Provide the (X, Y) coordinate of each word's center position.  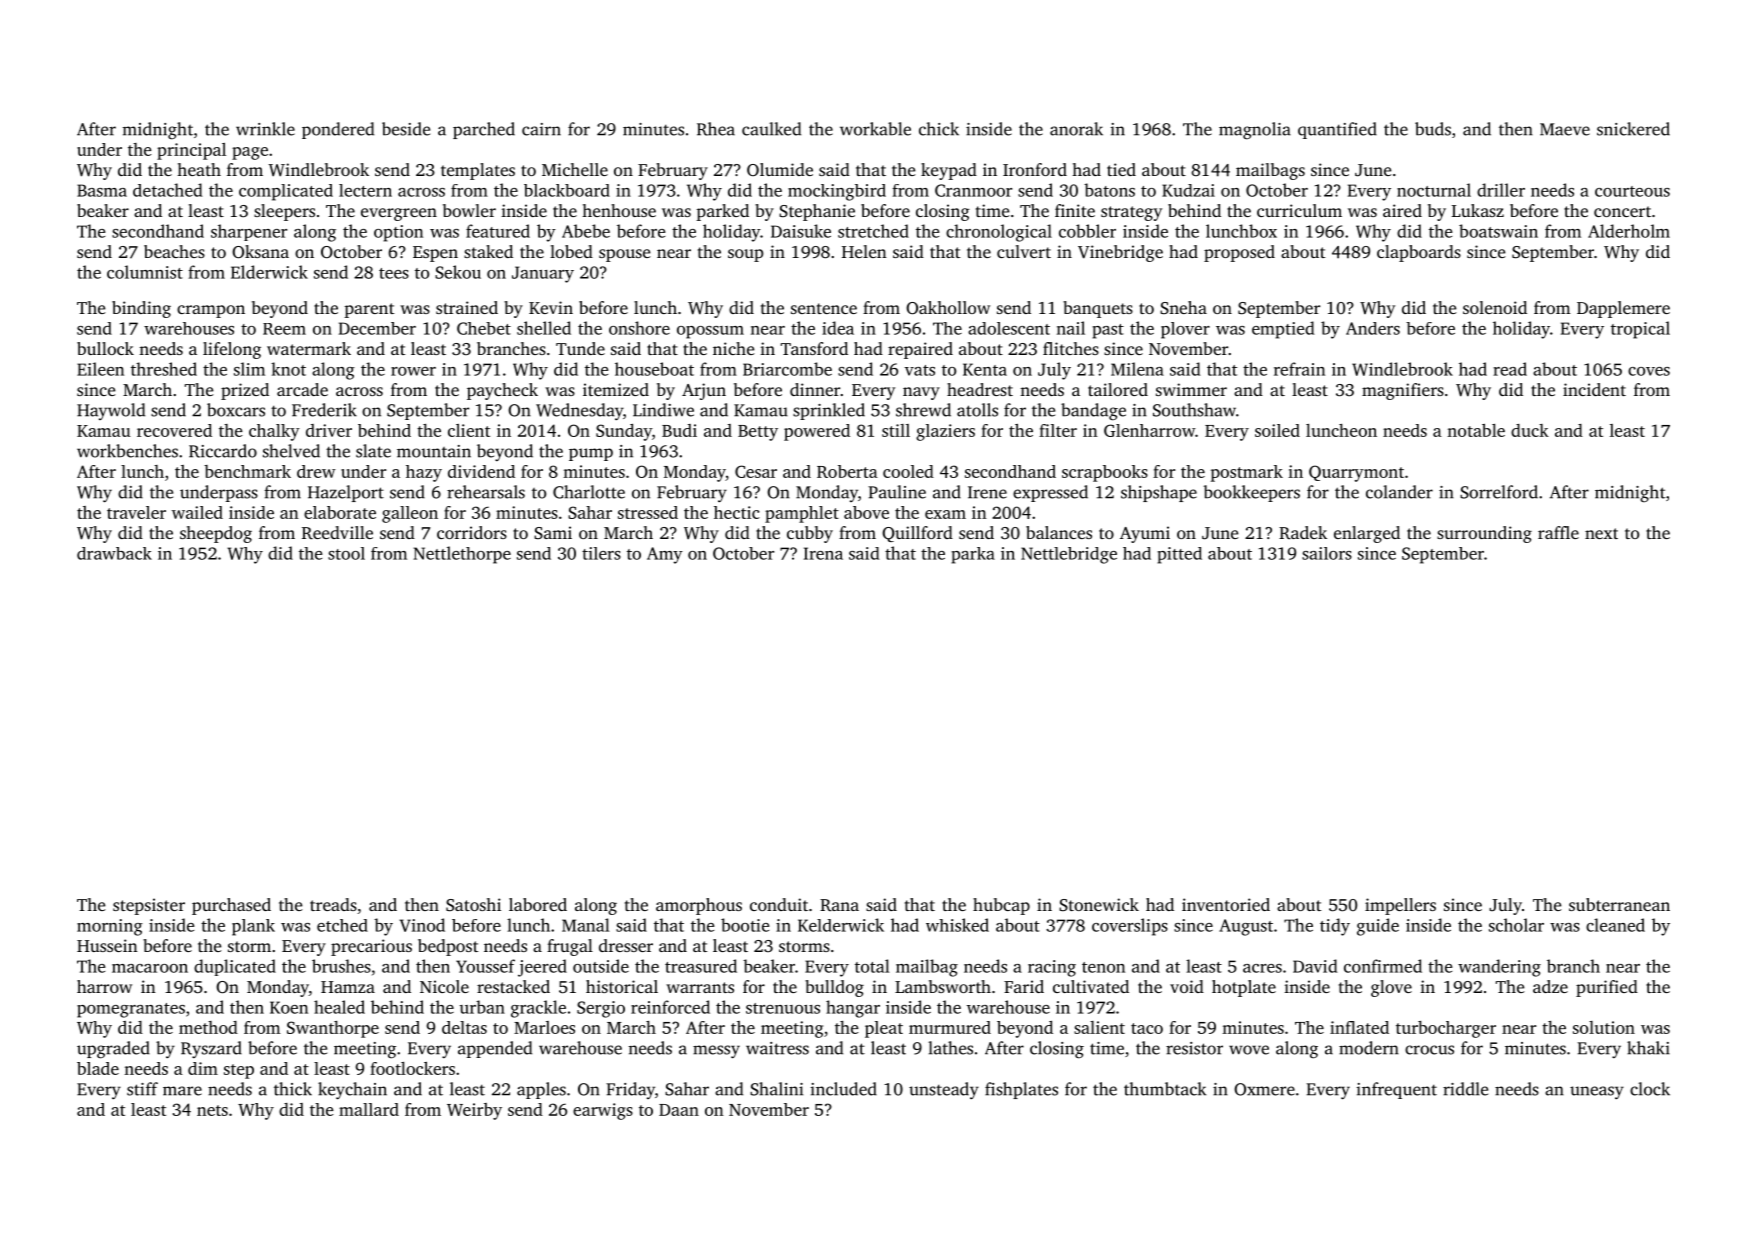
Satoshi (473, 905)
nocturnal (1434, 190)
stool (346, 553)
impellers (1400, 906)
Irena (823, 553)
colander (1399, 492)
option (398, 233)
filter (1058, 430)
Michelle (575, 169)
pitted (1179, 555)
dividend (481, 471)
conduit (779, 904)
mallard (369, 1109)
